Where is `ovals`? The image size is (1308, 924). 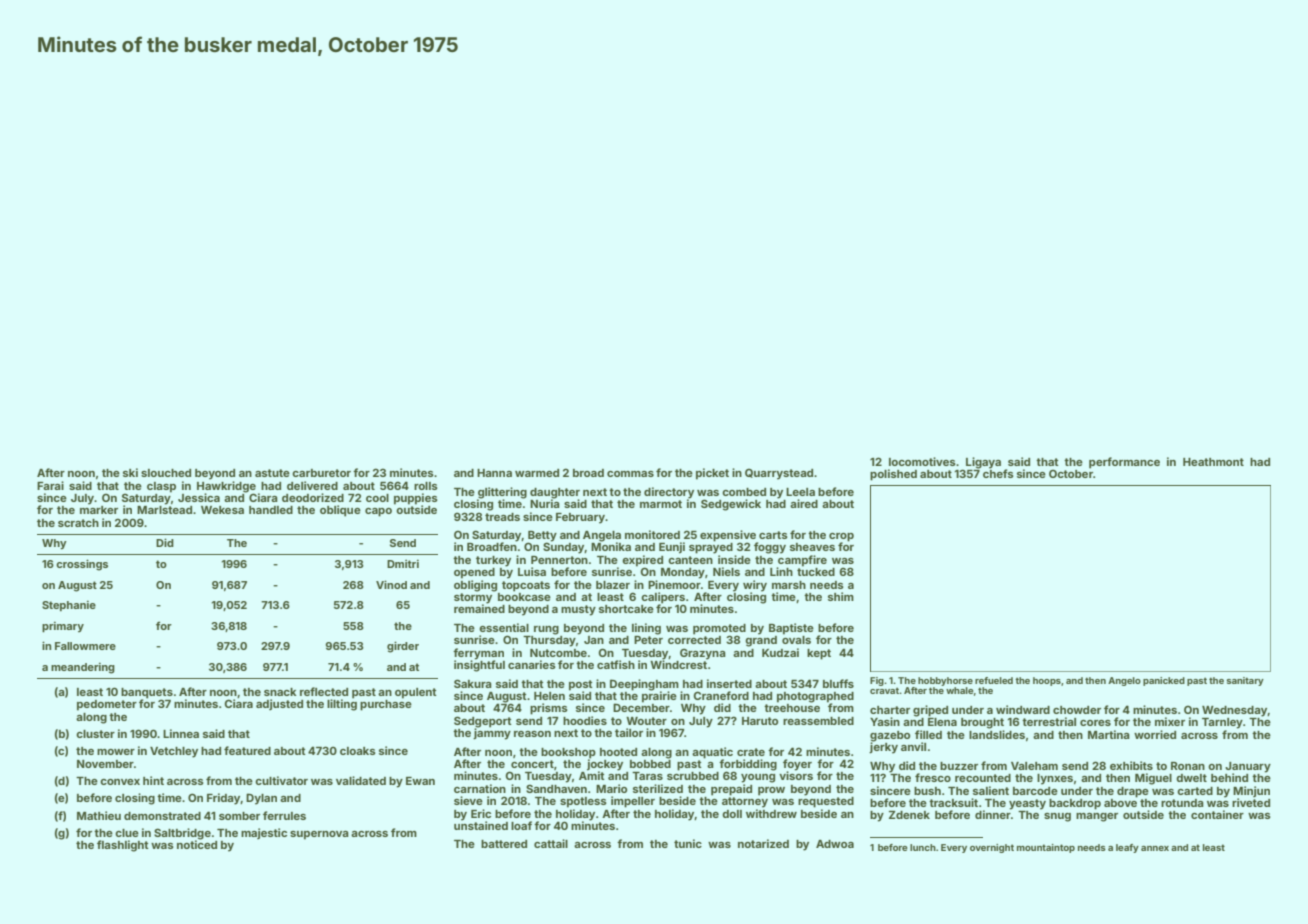 ovals is located at coordinates (796, 640).
